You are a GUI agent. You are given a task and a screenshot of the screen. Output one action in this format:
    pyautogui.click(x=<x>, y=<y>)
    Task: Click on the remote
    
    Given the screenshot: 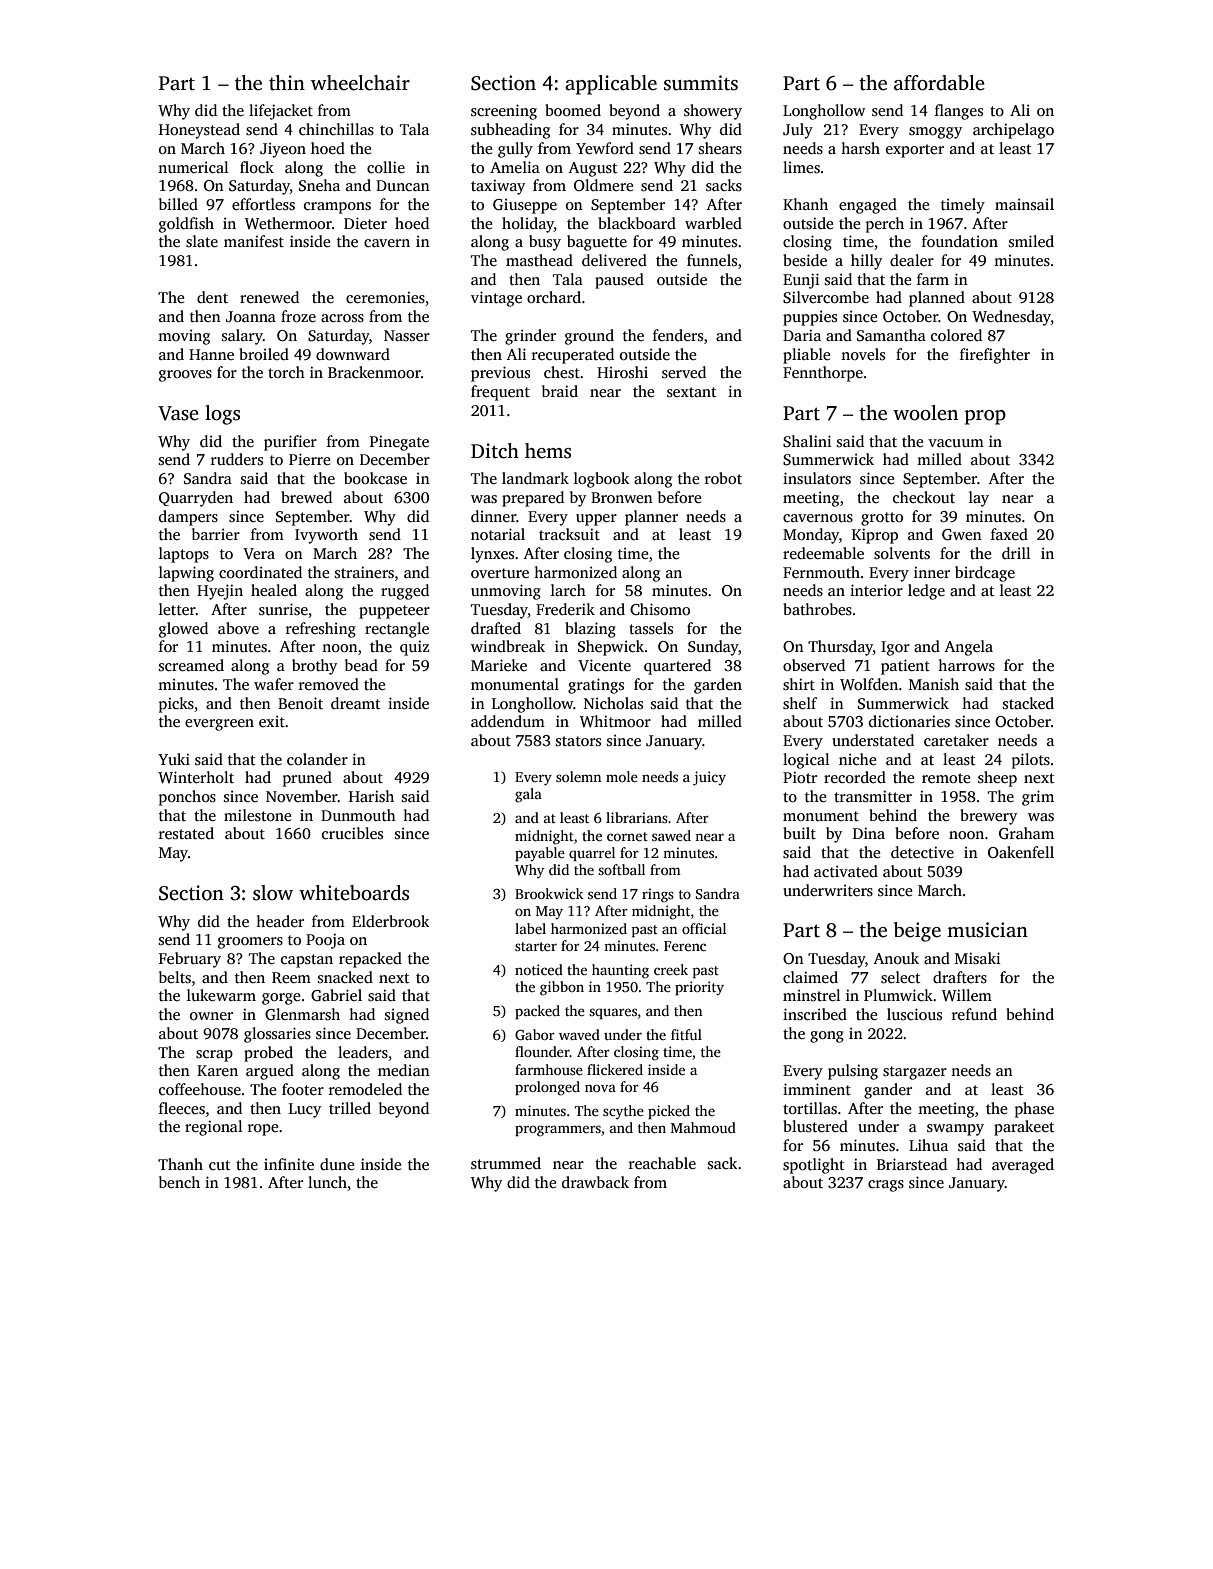 What is the action you would take?
    pyautogui.click(x=946, y=778)
